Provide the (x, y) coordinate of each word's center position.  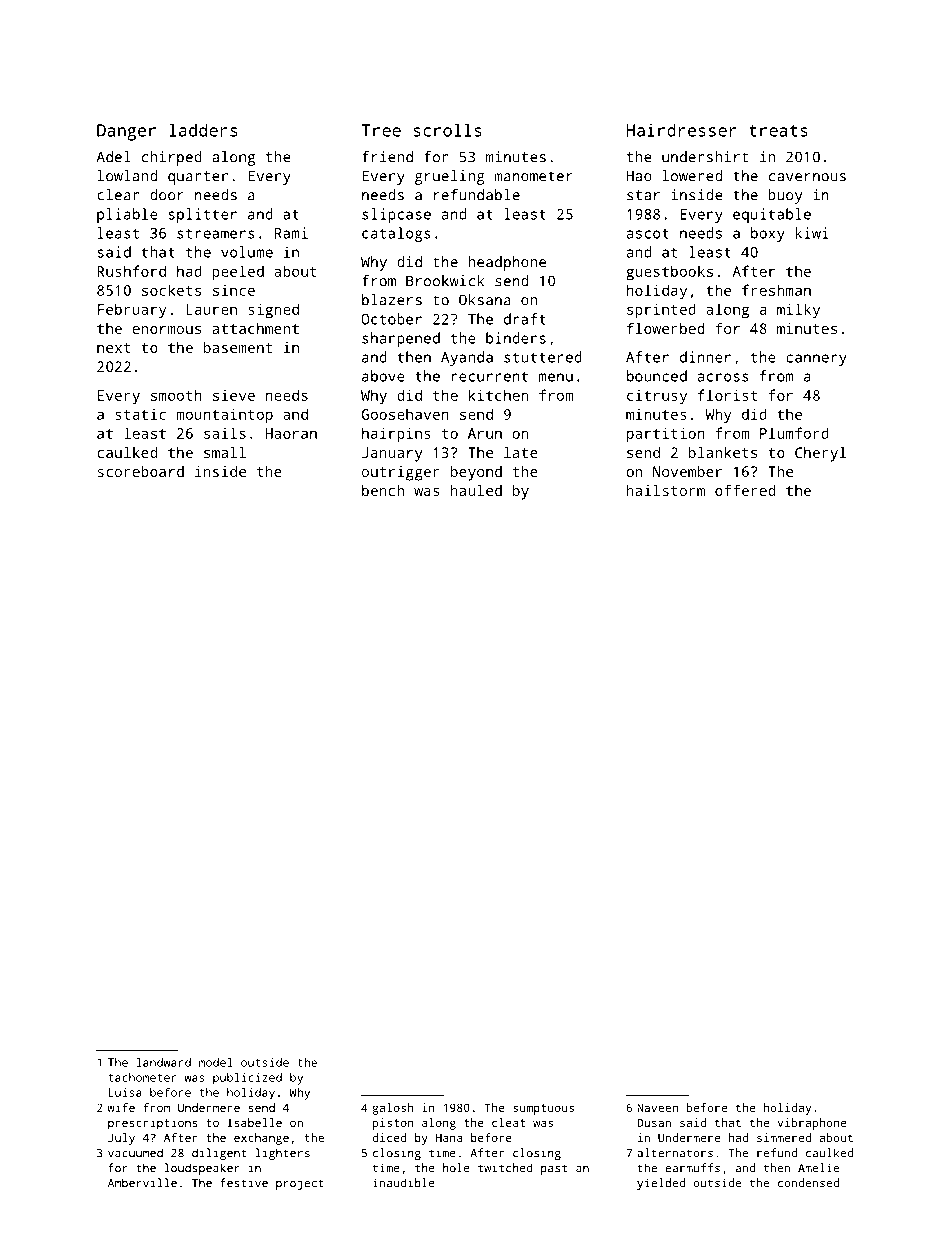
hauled (476, 490)
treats (778, 131)
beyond (476, 473)
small (225, 452)
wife (121, 1107)
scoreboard (141, 471)
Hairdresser (682, 130)
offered (745, 490)
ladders (203, 130)
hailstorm (666, 490)
